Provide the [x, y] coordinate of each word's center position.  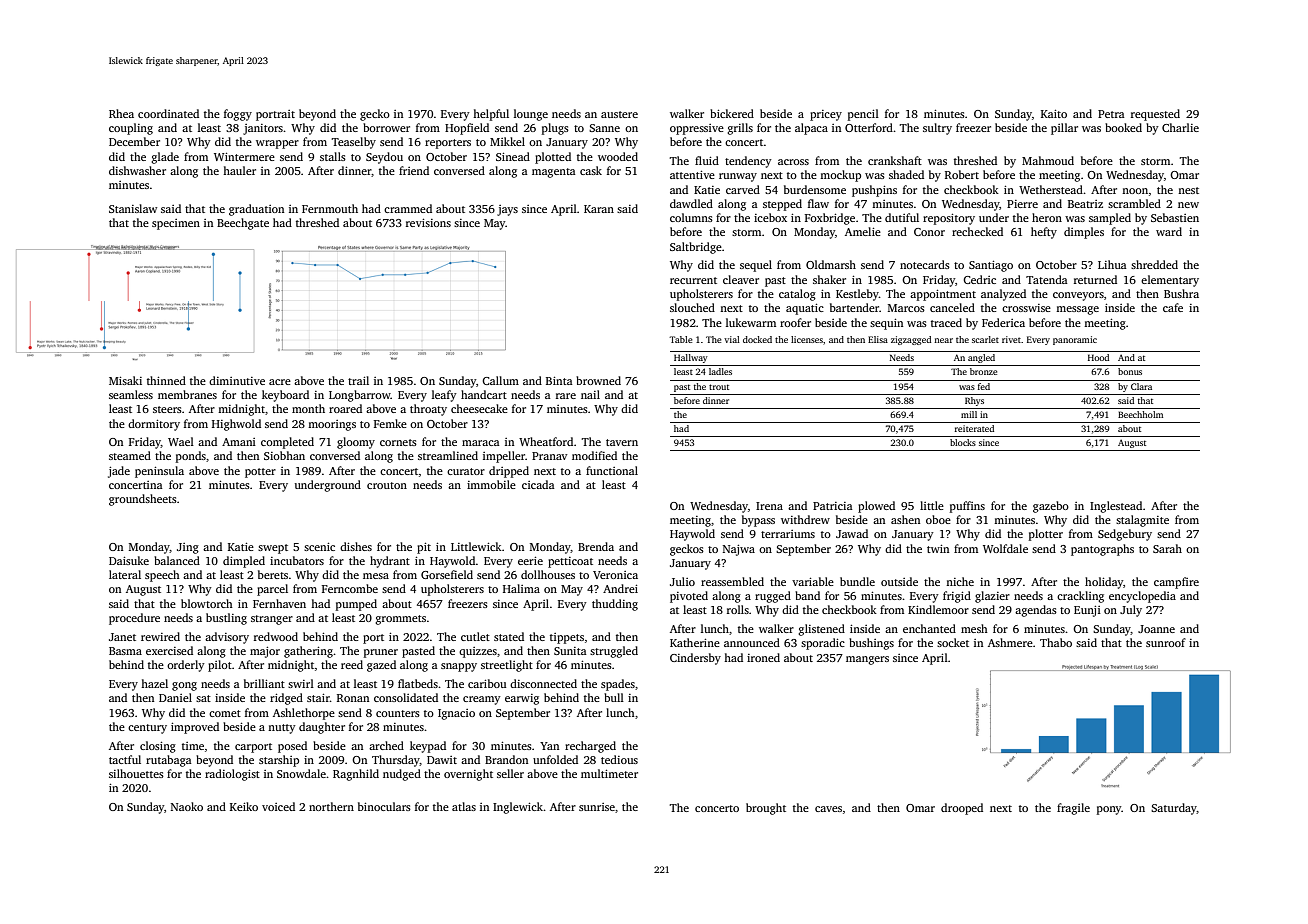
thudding [615, 605]
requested [1155, 115]
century [147, 729]
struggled [614, 652]
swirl [301, 683]
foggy [238, 115]
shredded [1154, 264]
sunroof [1166, 642]
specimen [176, 224]
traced [946, 322]
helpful [491, 115]
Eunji [1087, 611]
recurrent [693, 280]
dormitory [154, 425]
